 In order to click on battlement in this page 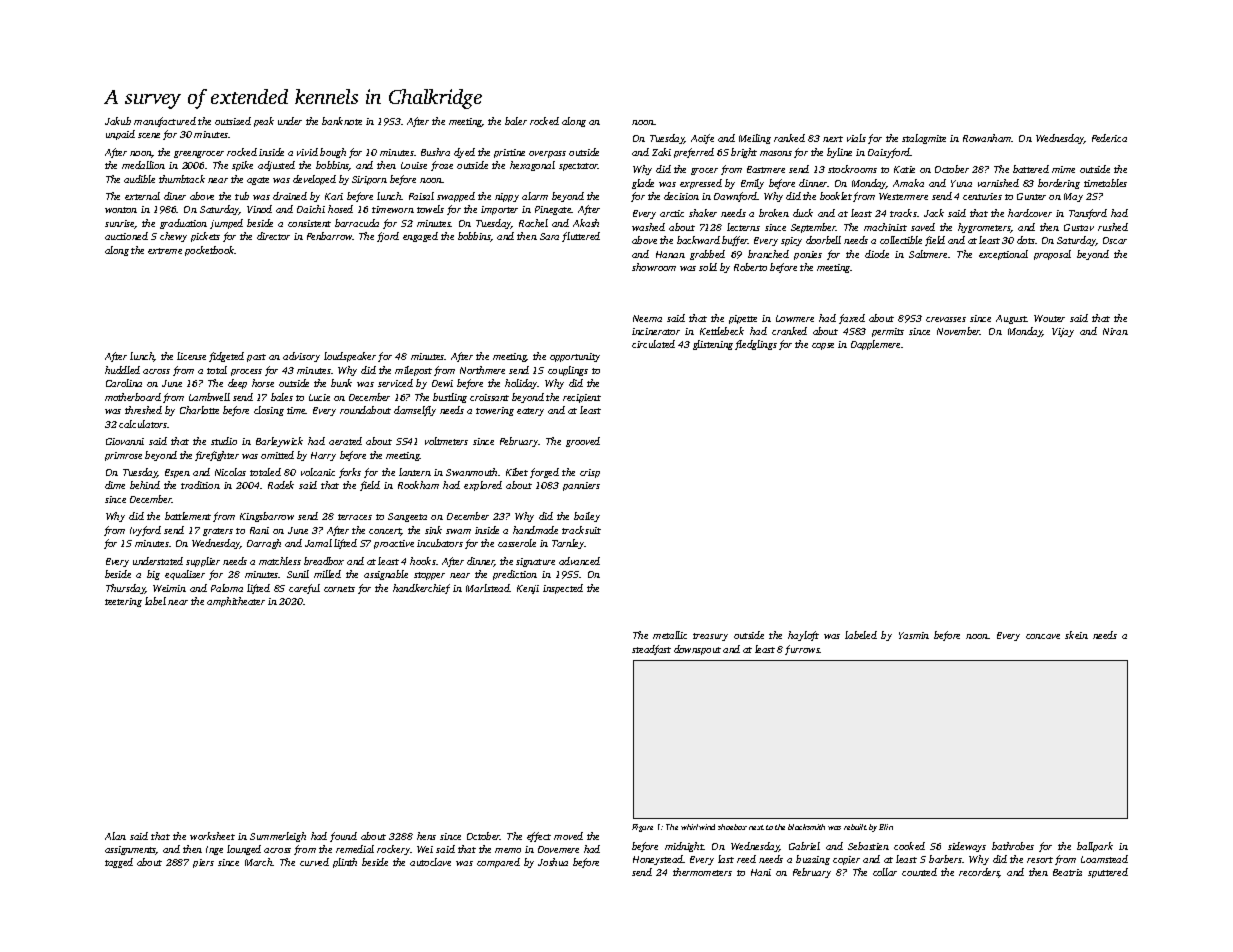, I will do `click(188, 516)`.
